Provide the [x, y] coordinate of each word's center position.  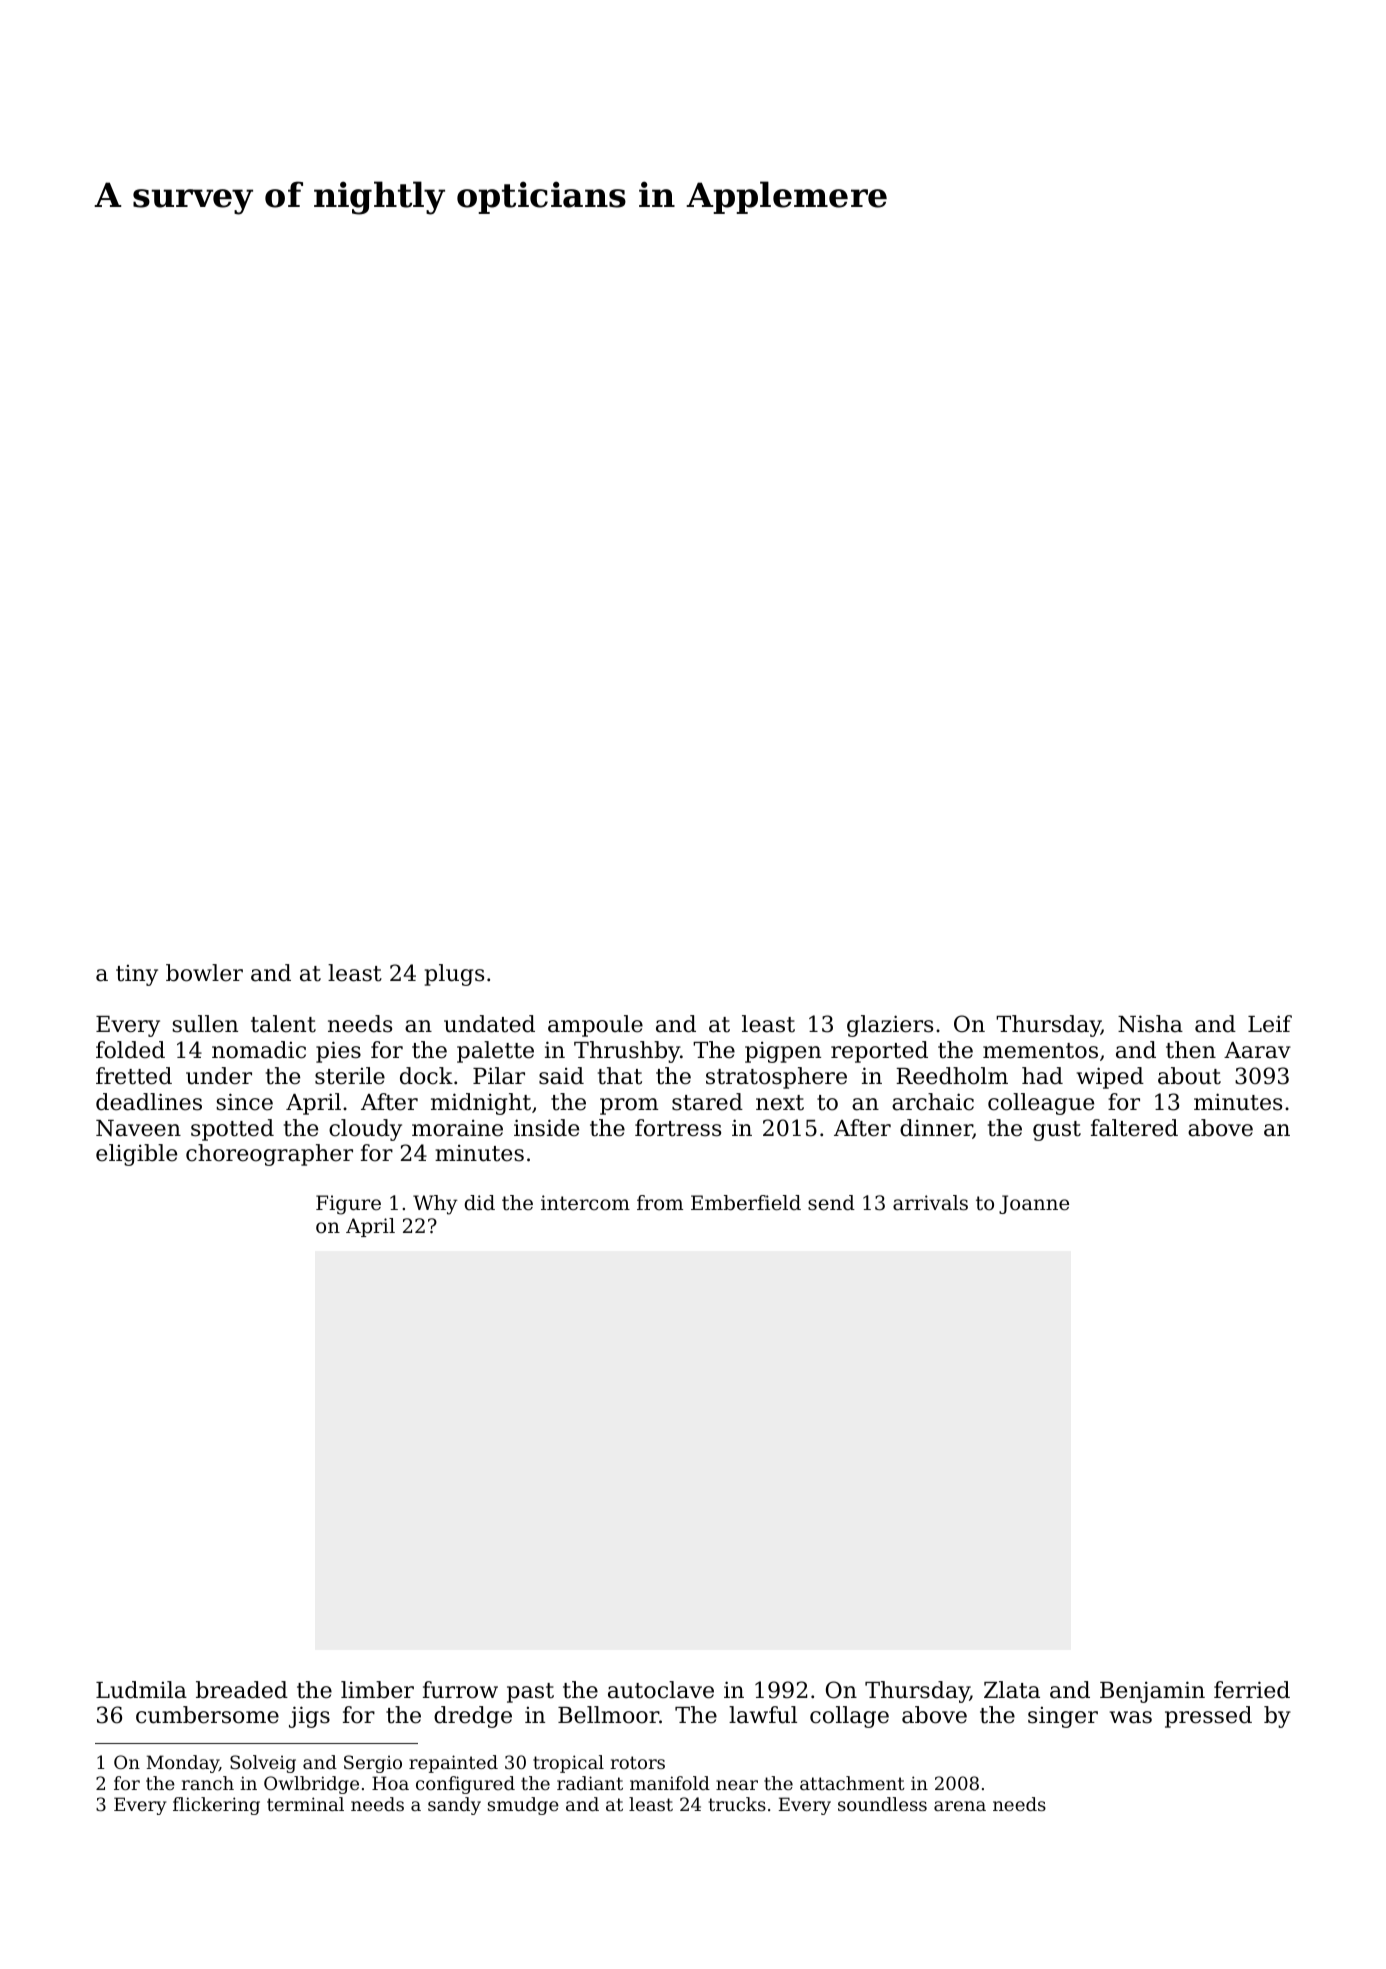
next [780, 1103]
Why [435, 1205]
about [1189, 1076]
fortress [678, 1128]
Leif [1270, 1024]
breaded [242, 1690]
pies [338, 1052]
